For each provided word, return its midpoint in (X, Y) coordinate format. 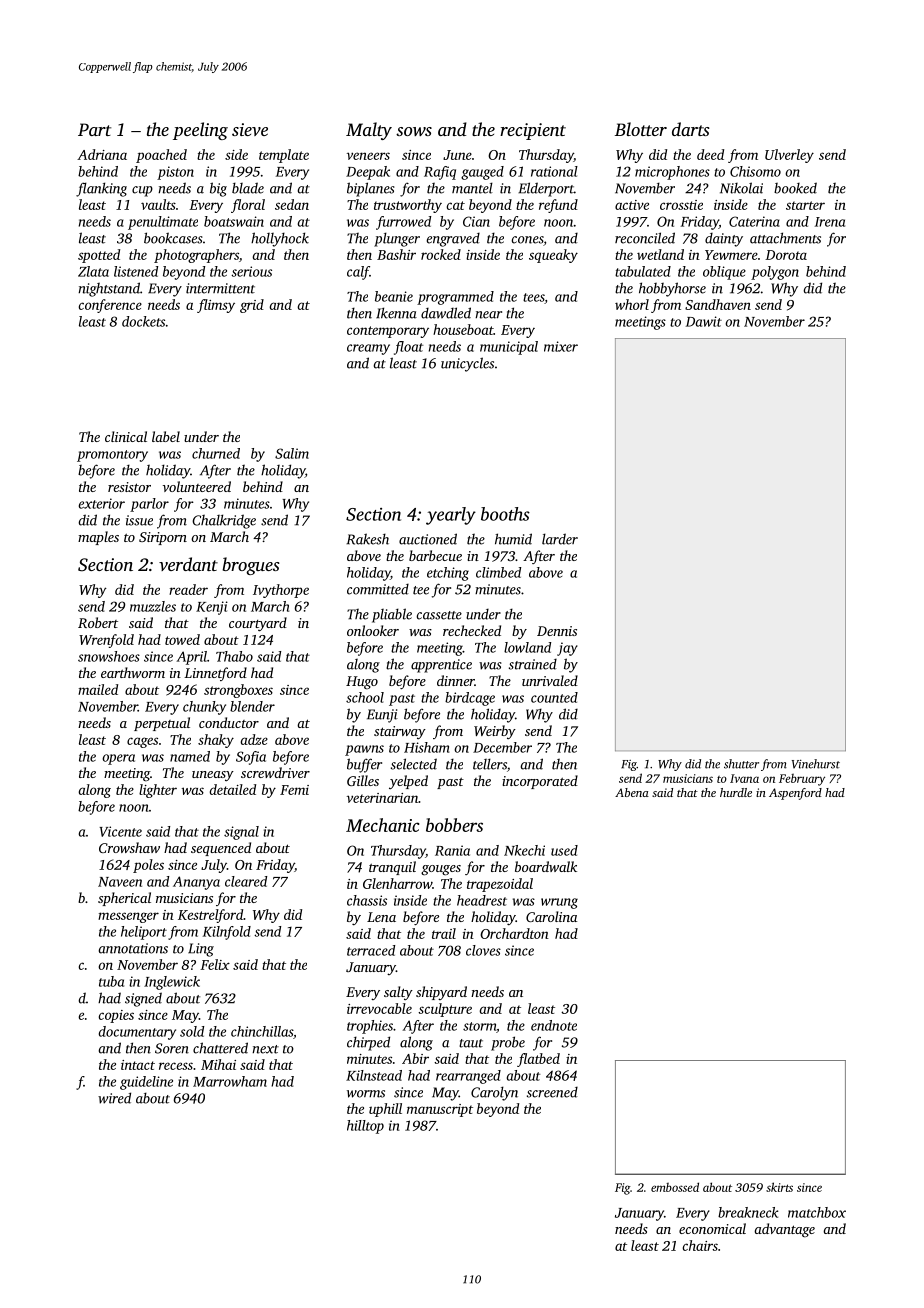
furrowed (403, 223)
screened (552, 1092)
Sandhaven (718, 304)
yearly (451, 516)
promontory (112, 456)
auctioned (428, 539)
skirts (779, 1187)
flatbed (538, 1060)
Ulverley (789, 156)
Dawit (704, 321)
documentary (137, 1033)
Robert (98, 622)
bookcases (173, 238)
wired (114, 1098)
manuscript (440, 1110)
